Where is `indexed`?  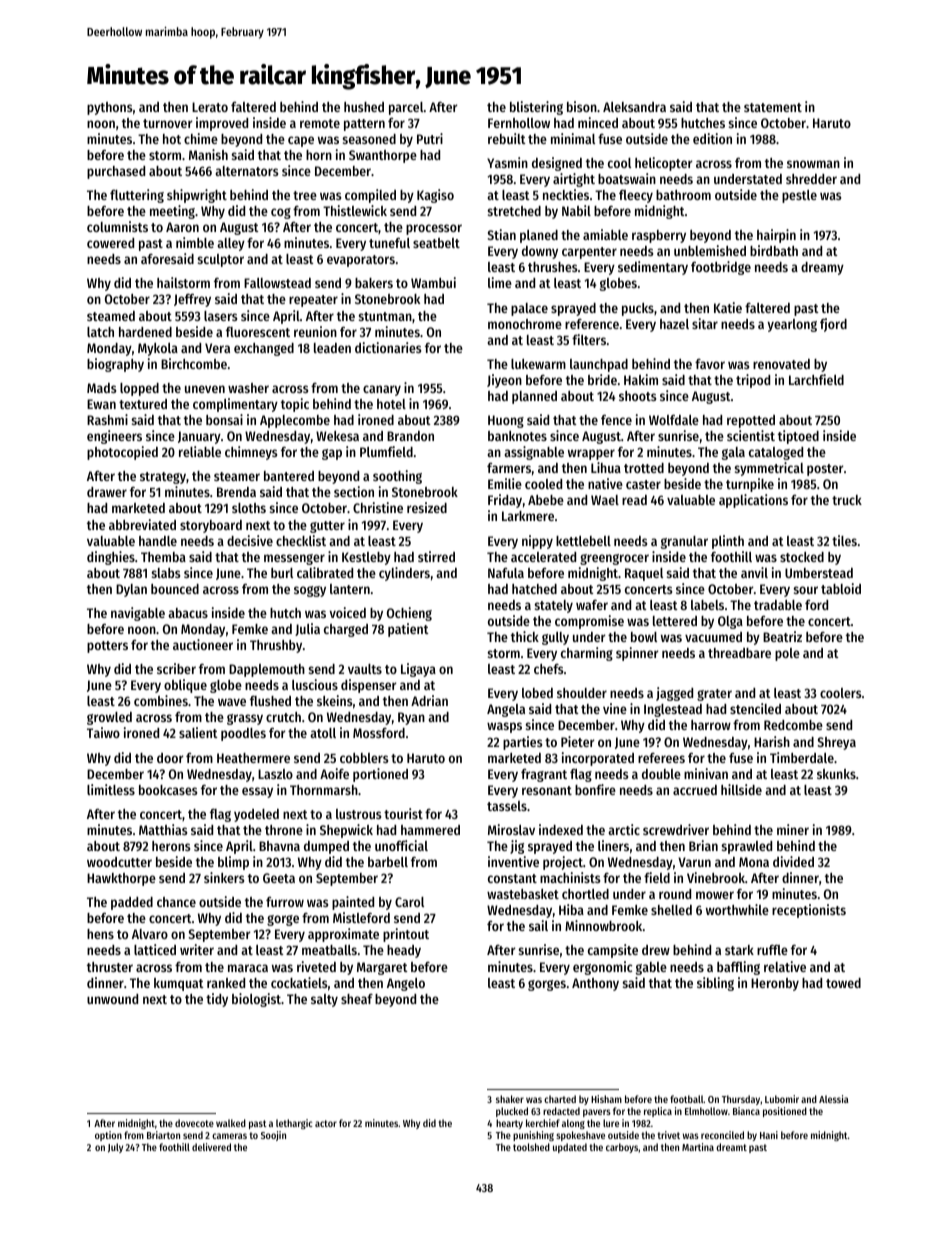
indexed is located at coordinates (561, 829).
